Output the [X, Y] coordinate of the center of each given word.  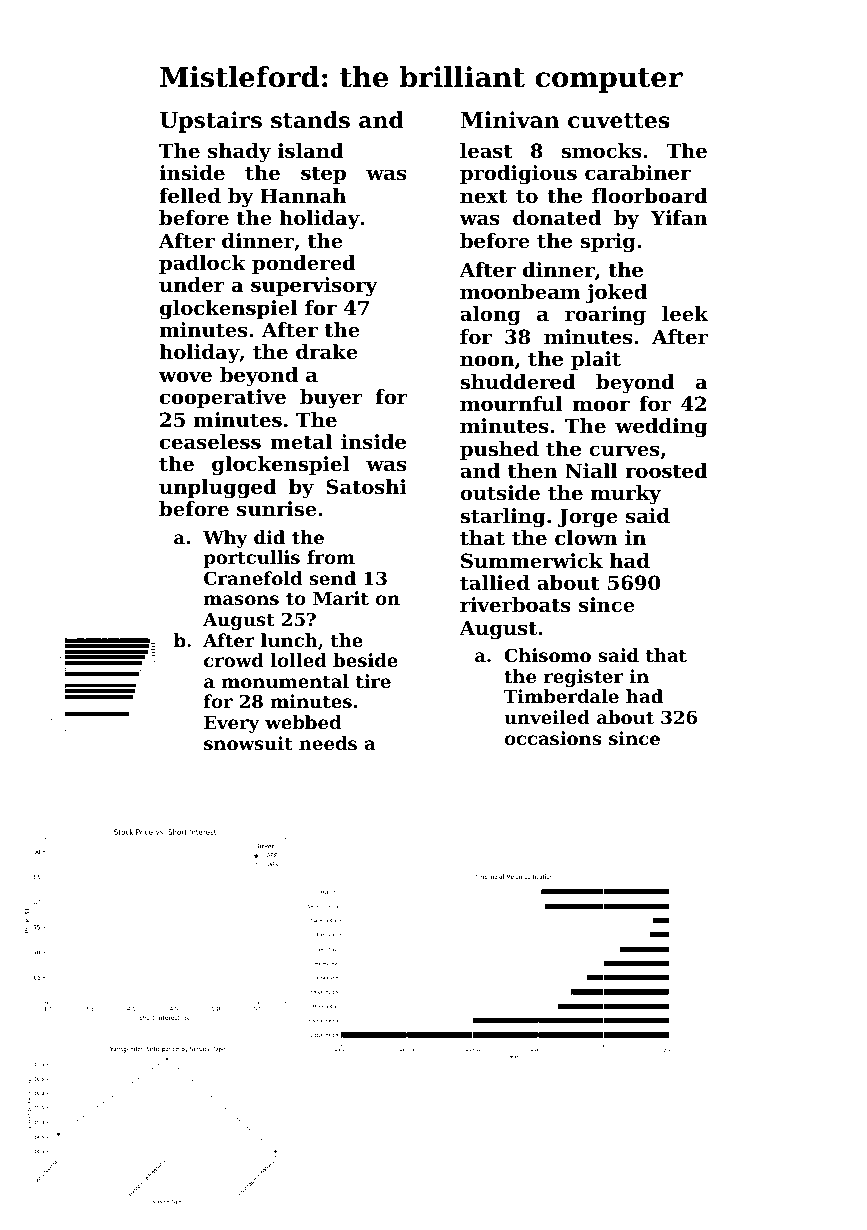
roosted [666, 471]
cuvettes [618, 121]
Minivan [509, 120]
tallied [495, 583]
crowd [234, 660]
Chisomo [548, 655]
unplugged [218, 489]
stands [310, 120]
